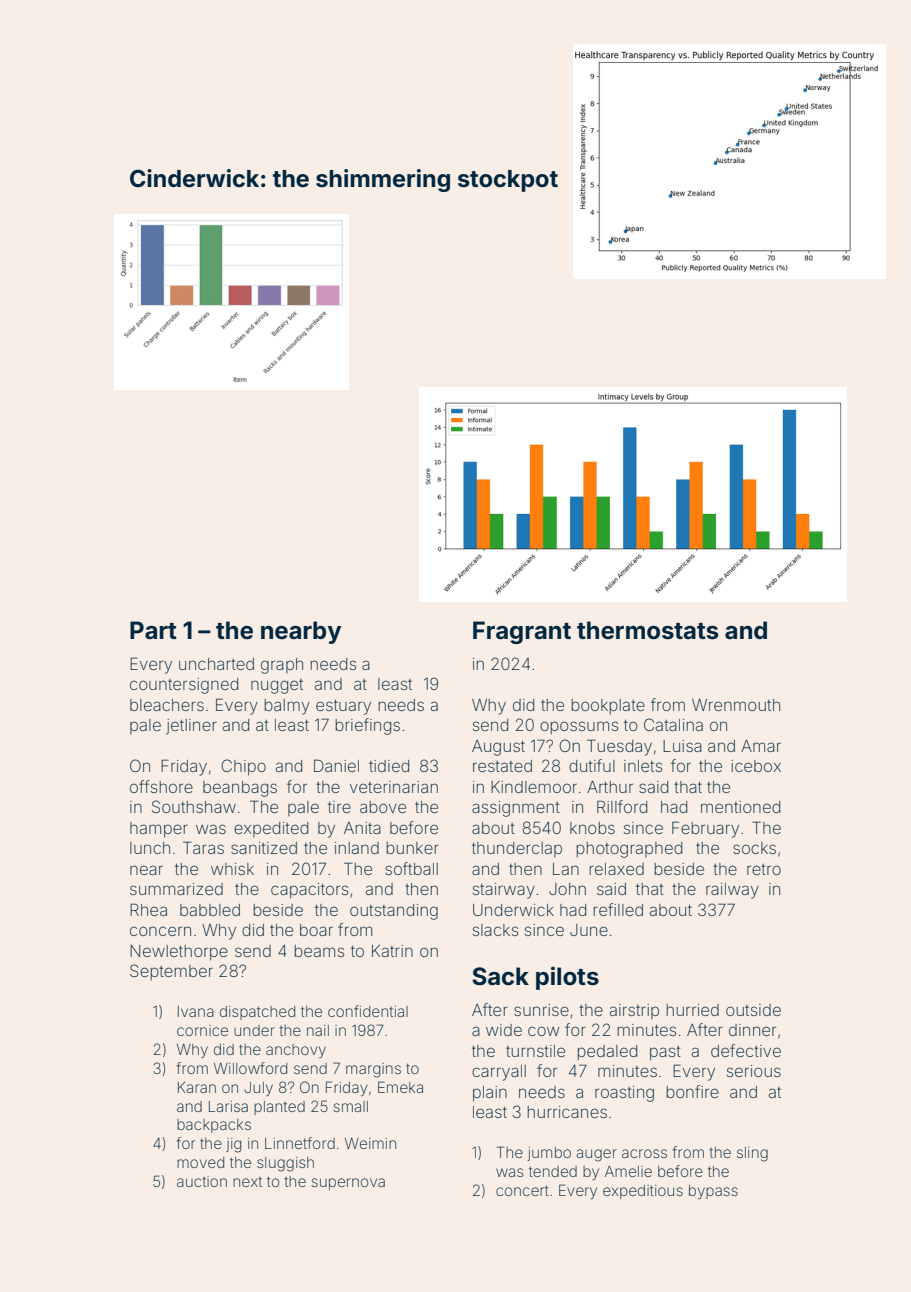 This screenshot has height=1292, width=911. Describe the element at coordinates (392, 951) in the screenshot. I see `Katrin` at that location.
